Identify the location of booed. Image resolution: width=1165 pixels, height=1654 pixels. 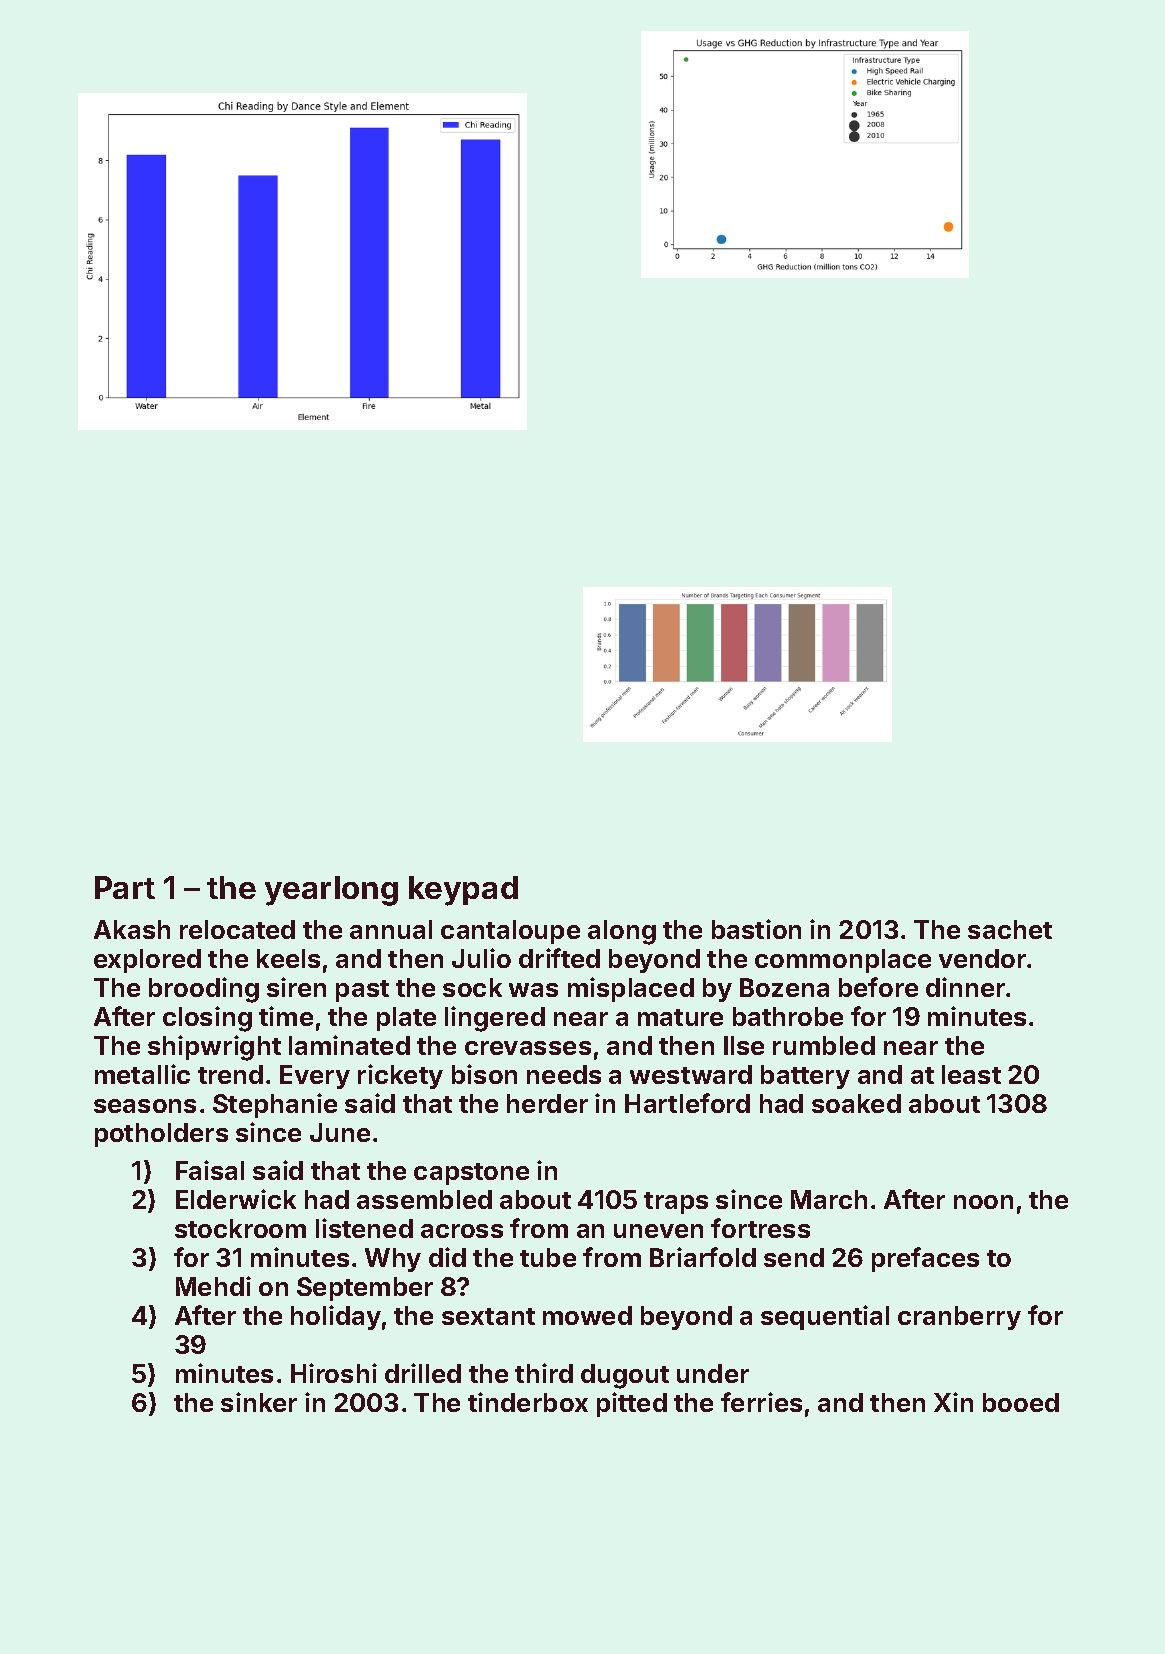
(1021, 1402).
